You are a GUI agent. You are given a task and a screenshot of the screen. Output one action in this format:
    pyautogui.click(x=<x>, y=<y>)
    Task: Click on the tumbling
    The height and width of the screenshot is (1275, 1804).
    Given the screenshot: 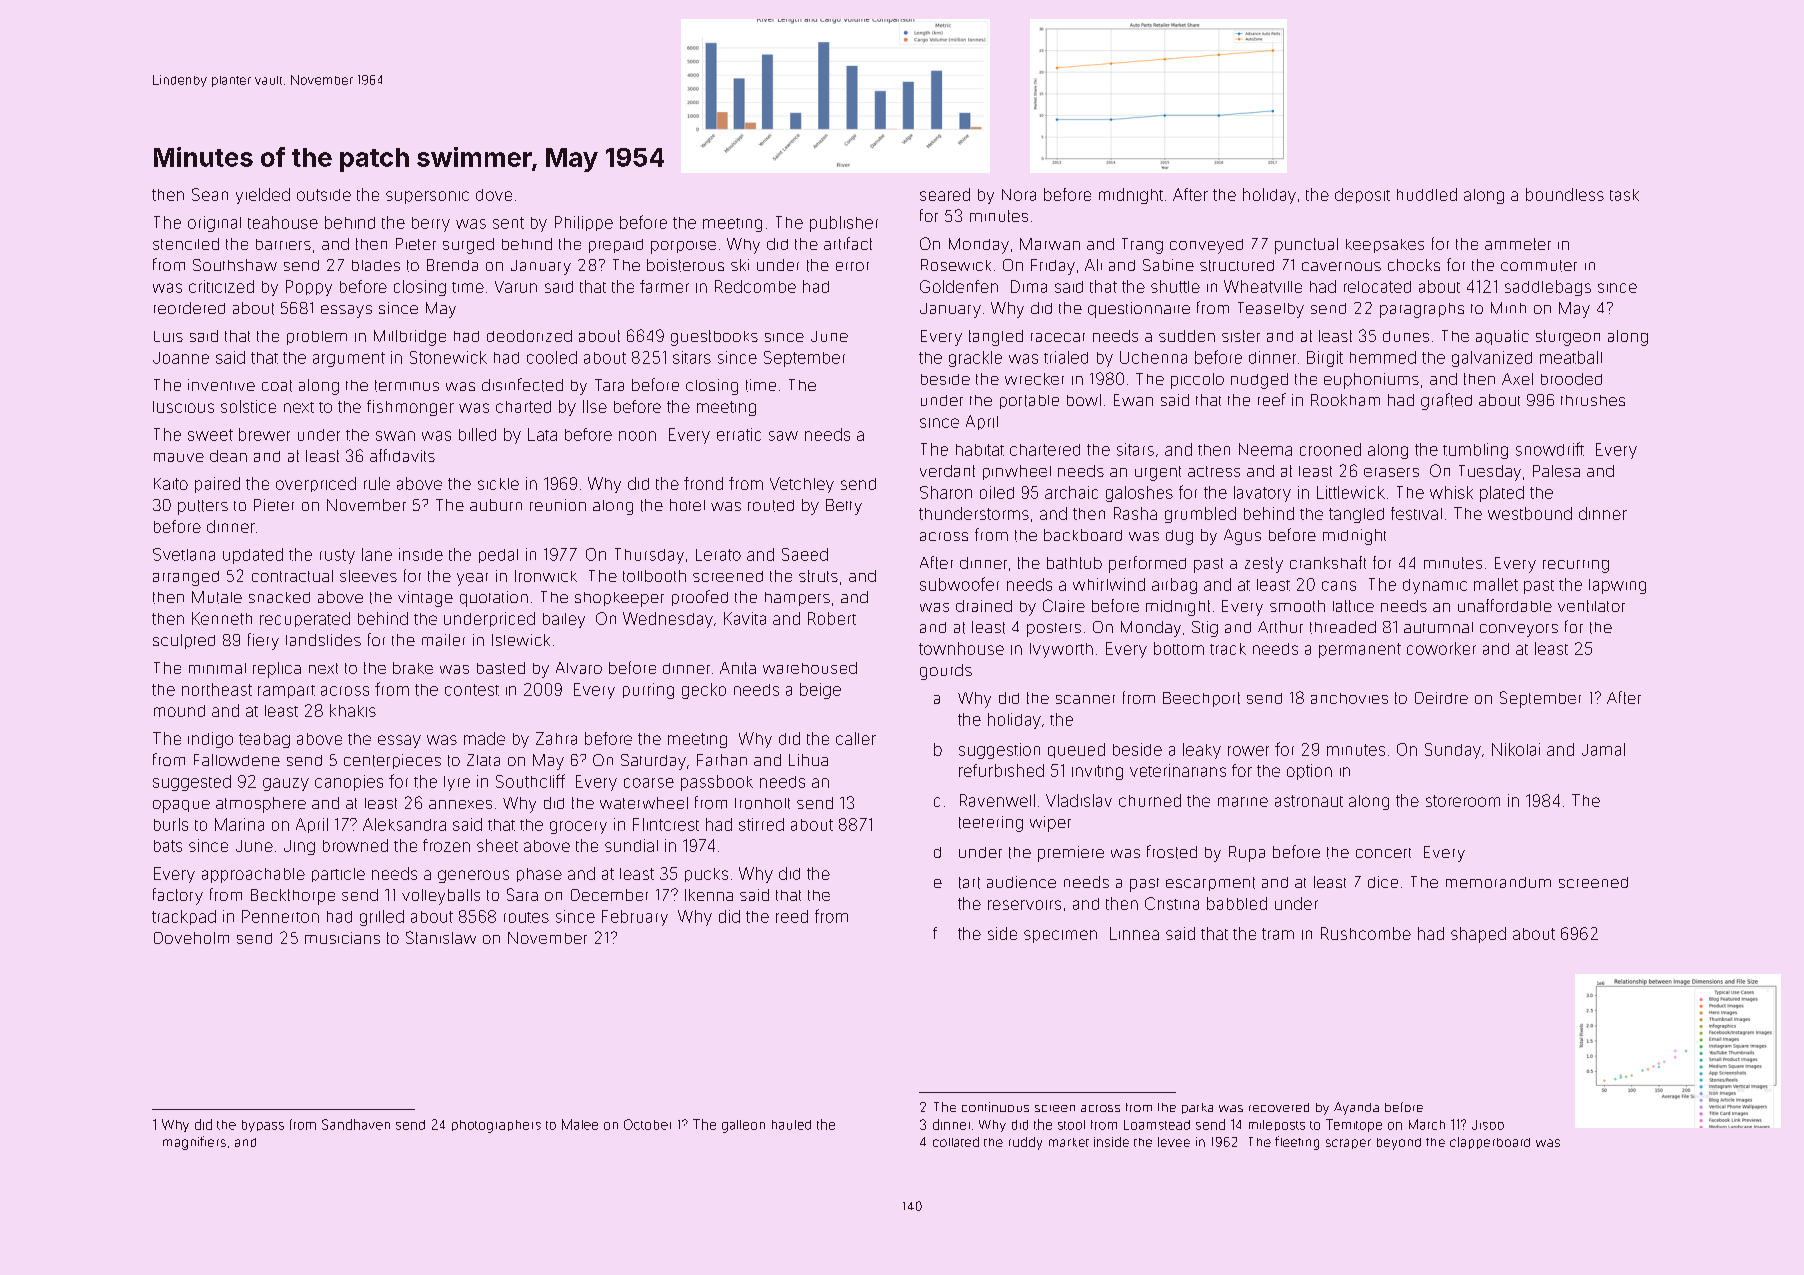 What is the action you would take?
    pyautogui.click(x=1475, y=451)
